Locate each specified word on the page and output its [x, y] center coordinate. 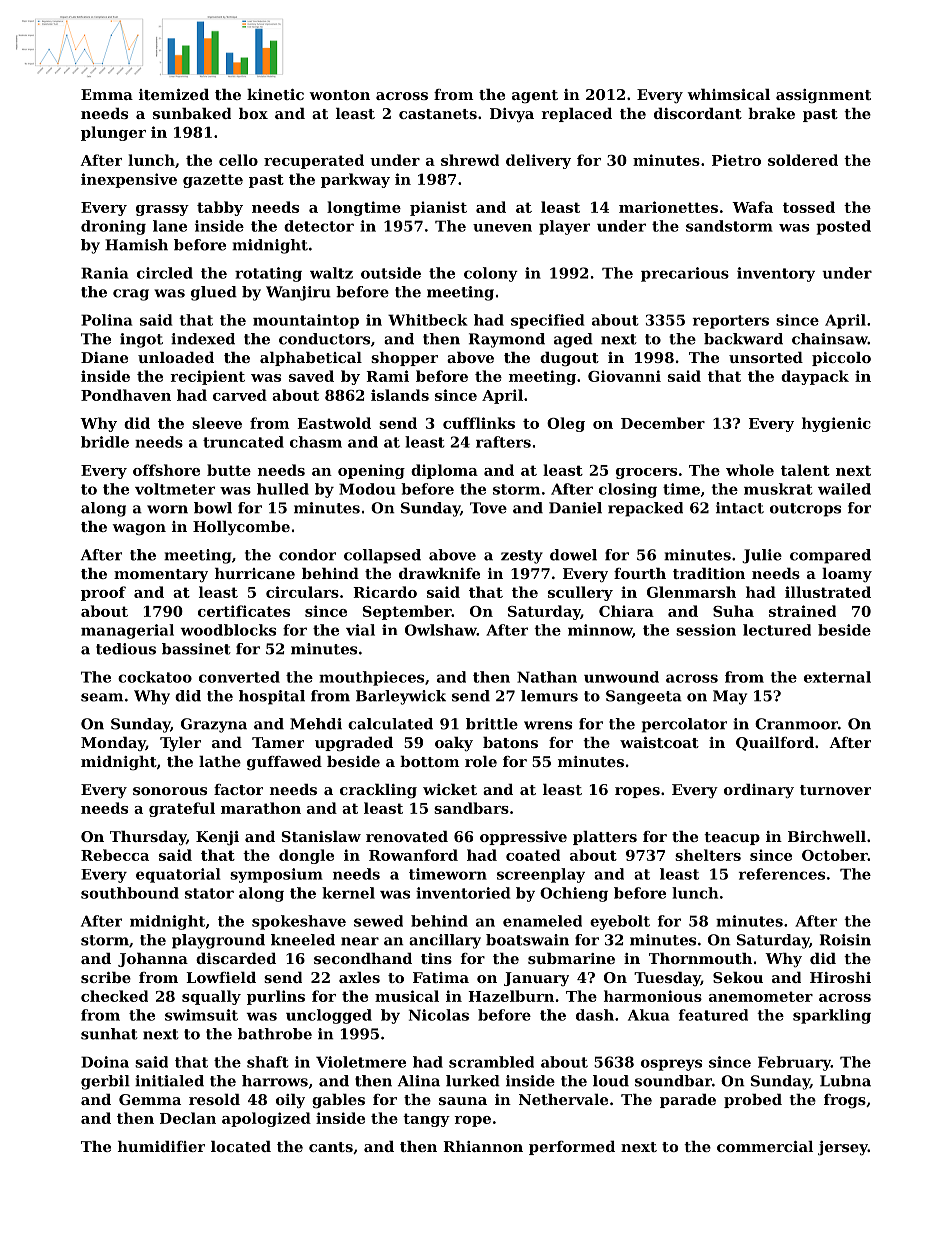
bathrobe [275, 1034]
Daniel [575, 508]
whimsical [728, 94]
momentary [161, 576]
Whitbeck [428, 320]
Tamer [278, 742]
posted [843, 227]
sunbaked [192, 113]
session [706, 630]
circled [165, 273]
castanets [438, 114]
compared [830, 556]
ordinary [759, 791]
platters [605, 838]
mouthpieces [371, 678]
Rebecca [115, 855]
